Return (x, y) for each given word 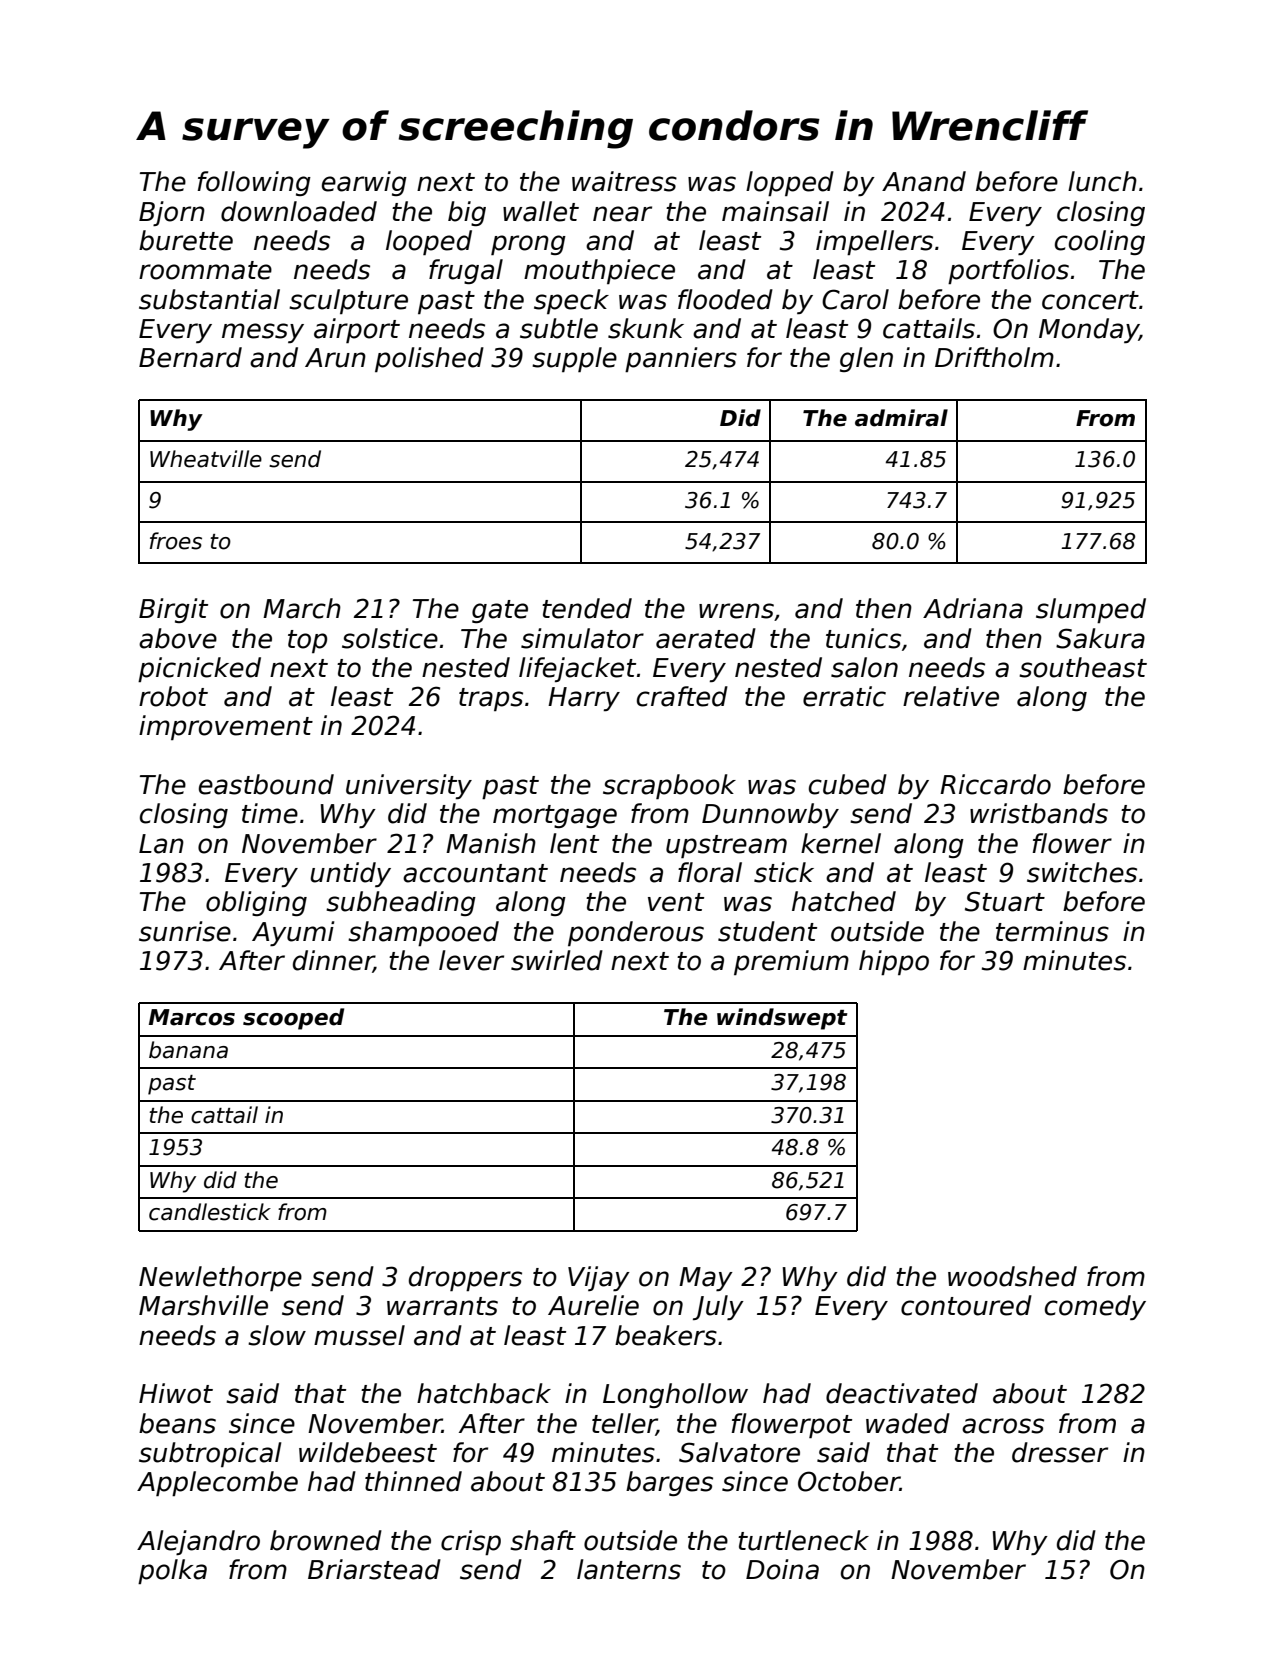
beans (177, 1423)
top (307, 641)
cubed (848, 784)
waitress (624, 181)
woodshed (1012, 1276)
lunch (1102, 181)
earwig (364, 183)
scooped (293, 1019)
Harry (584, 699)
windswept (782, 1019)
